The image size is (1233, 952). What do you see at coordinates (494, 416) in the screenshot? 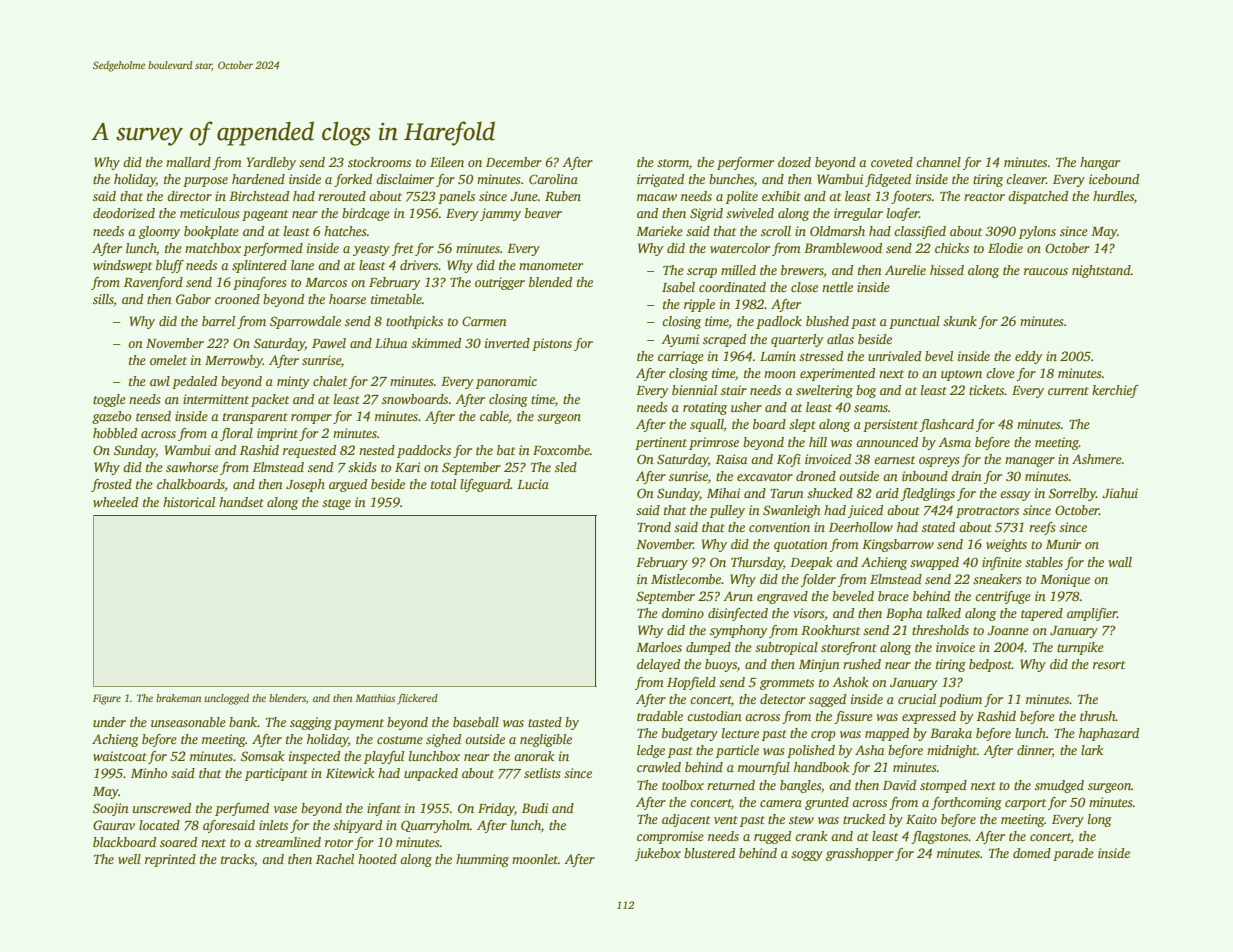
I see `cable` at bounding box center [494, 416].
